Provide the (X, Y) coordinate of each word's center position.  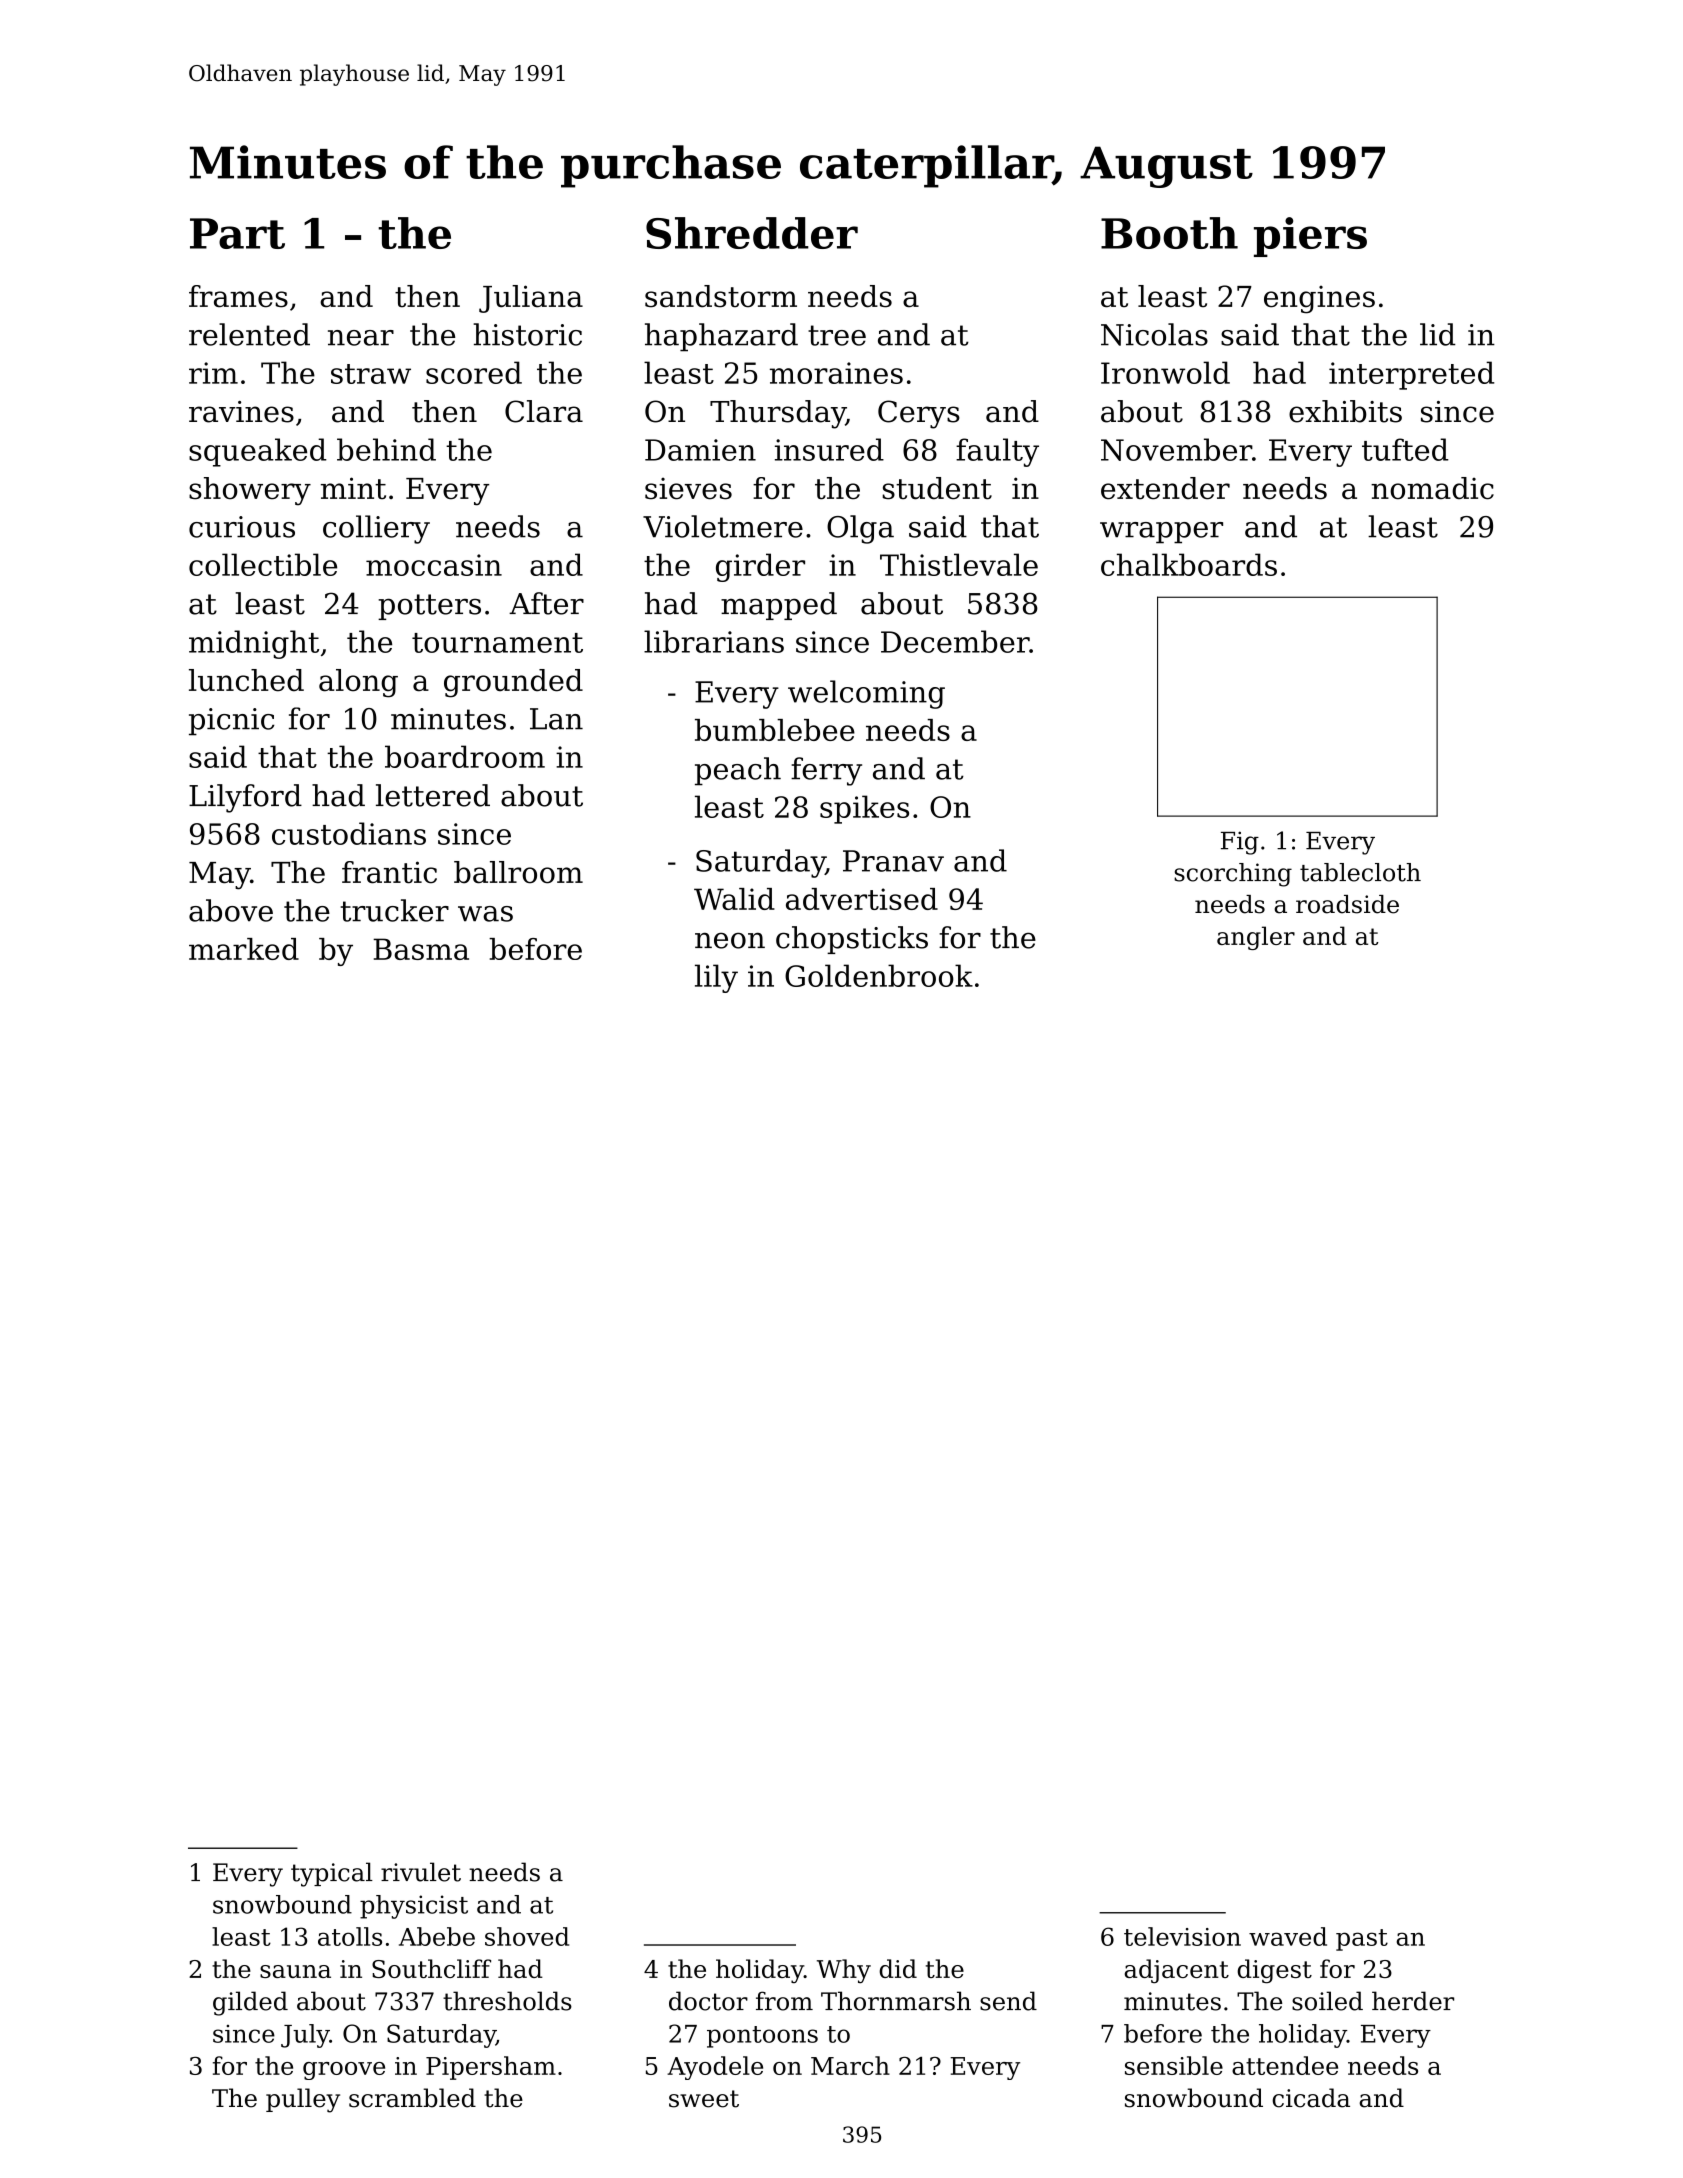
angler (1256, 938)
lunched (246, 680)
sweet (704, 2099)
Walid (734, 899)
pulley (303, 2100)
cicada (1311, 2098)
